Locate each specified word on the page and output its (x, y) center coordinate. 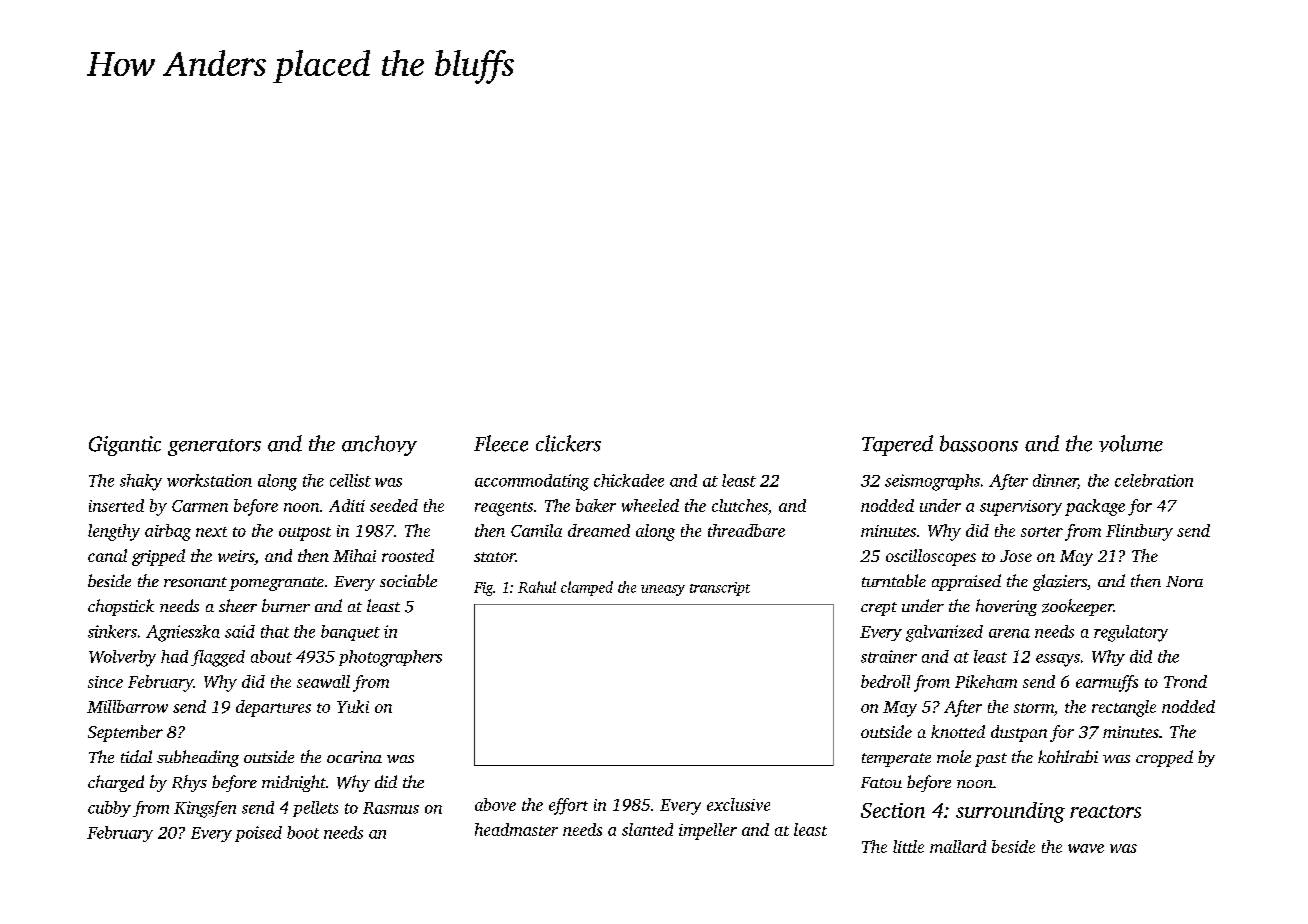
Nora (1184, 581)
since (105, 682)
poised (258, 834)
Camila (536, 530)
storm (1034, 708)
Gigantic (125, 446)
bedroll (885, 681)
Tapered (897, 445)
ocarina (354, 757)
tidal (136, 756)
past (991, 760)
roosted (408, 555)
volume (1131, 443)
